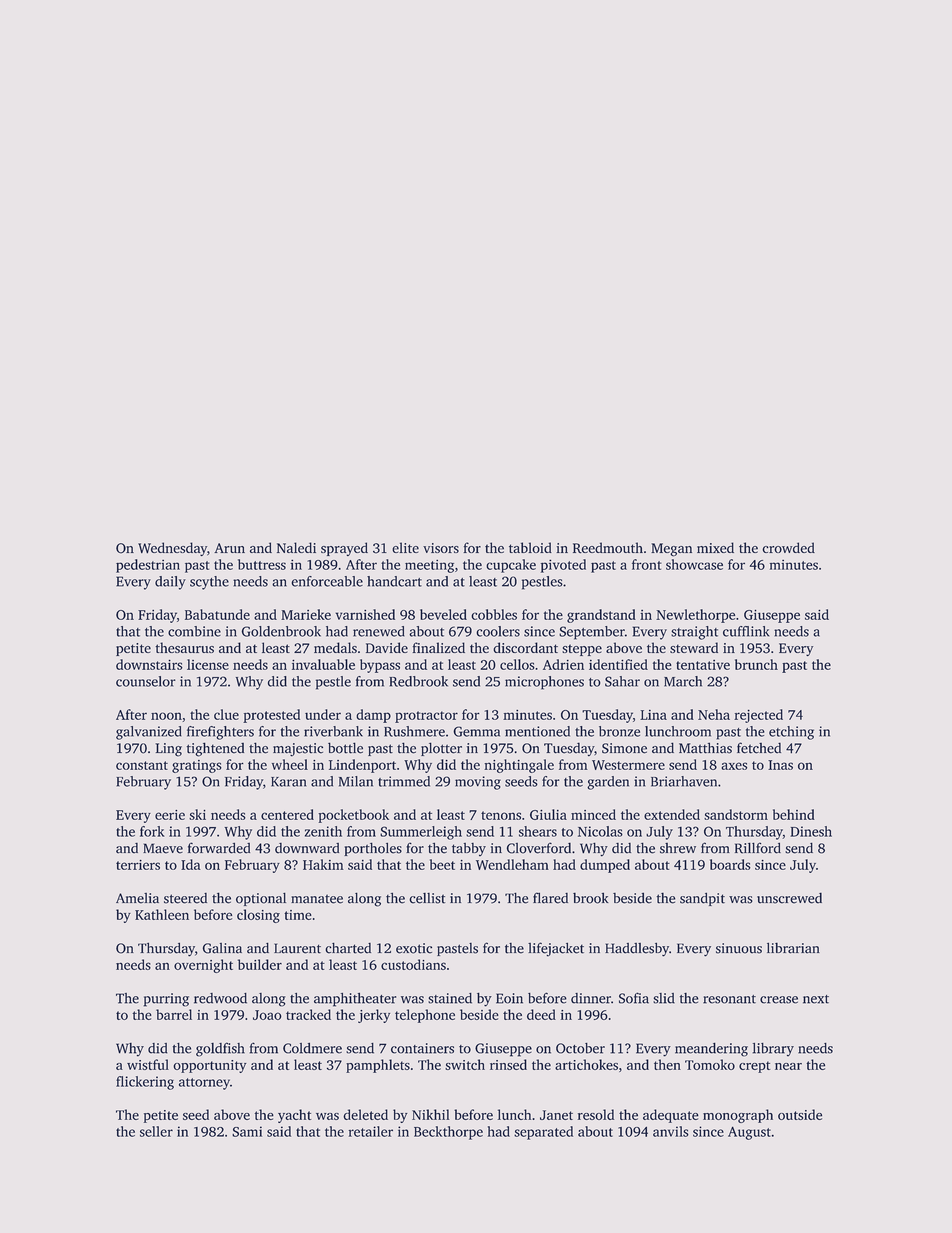  I want to click on majestic, so click(298, 750).
